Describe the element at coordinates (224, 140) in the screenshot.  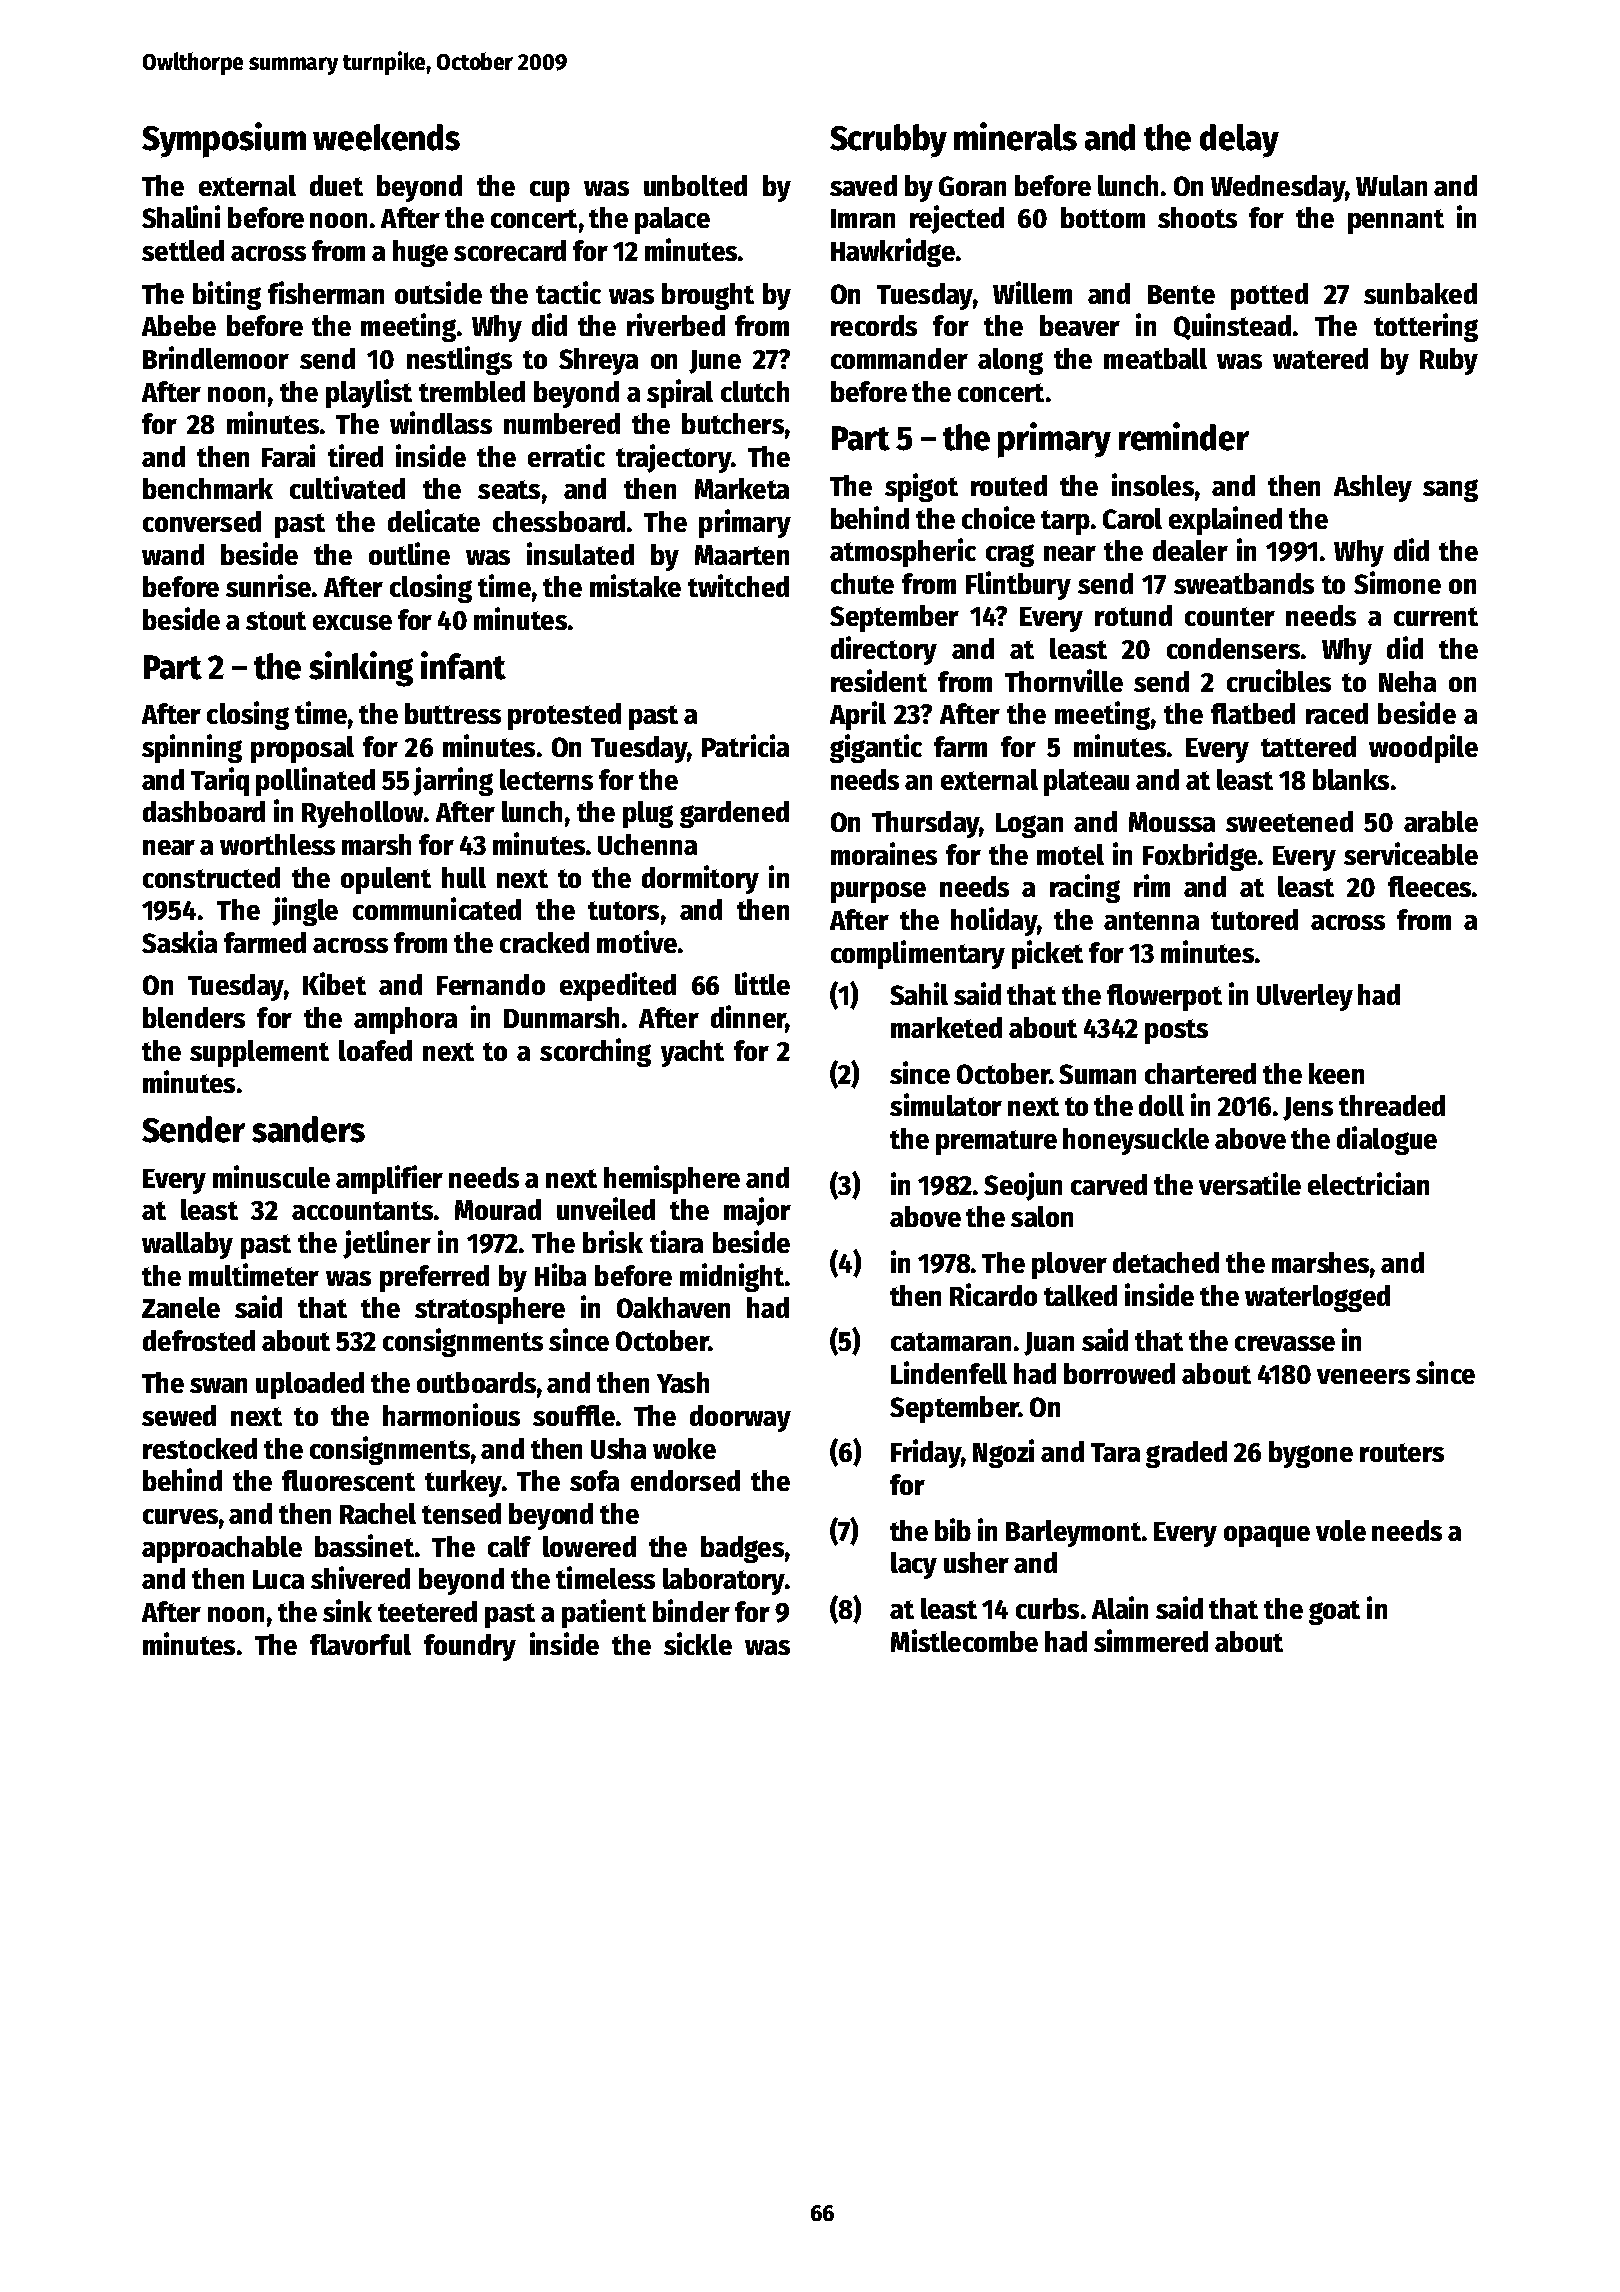
I see `Symposium` at that location.
